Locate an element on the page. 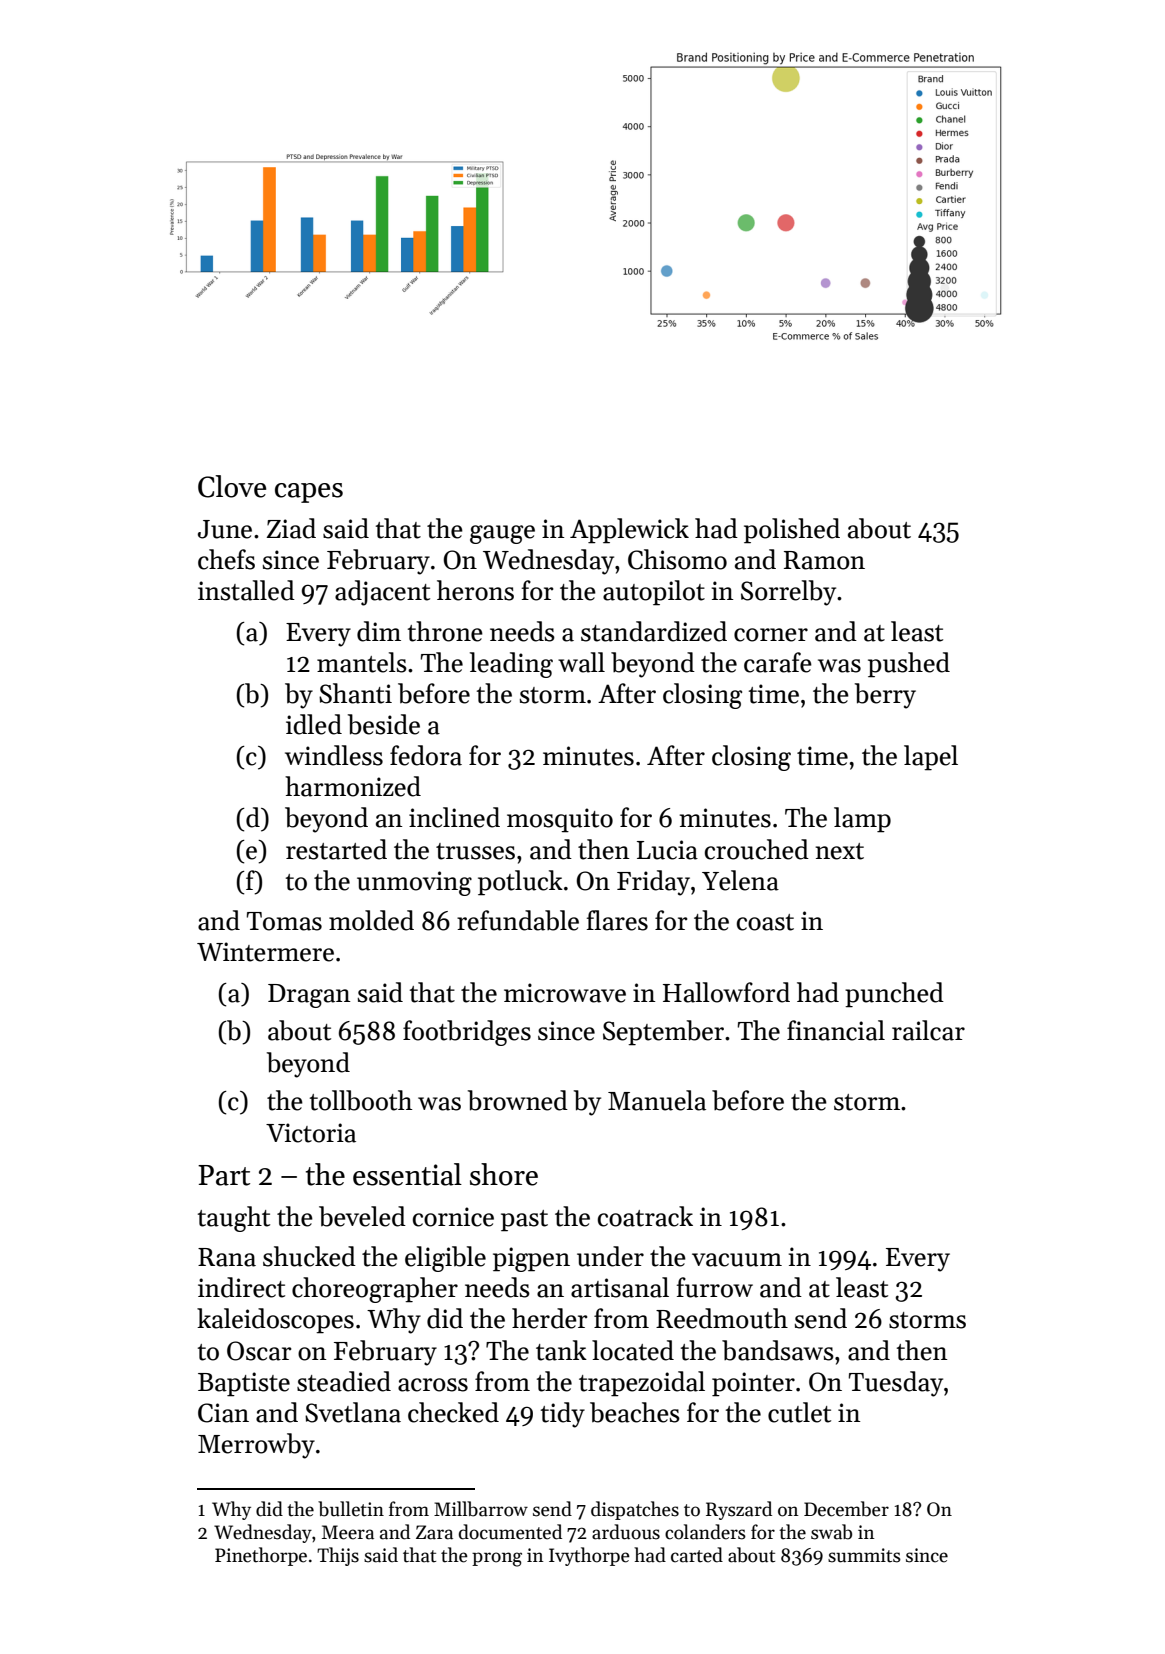 Image resolution: width=1165 pixels, height=1654 pixels. Pinethorpe is located at coordinates (261, 1556).
